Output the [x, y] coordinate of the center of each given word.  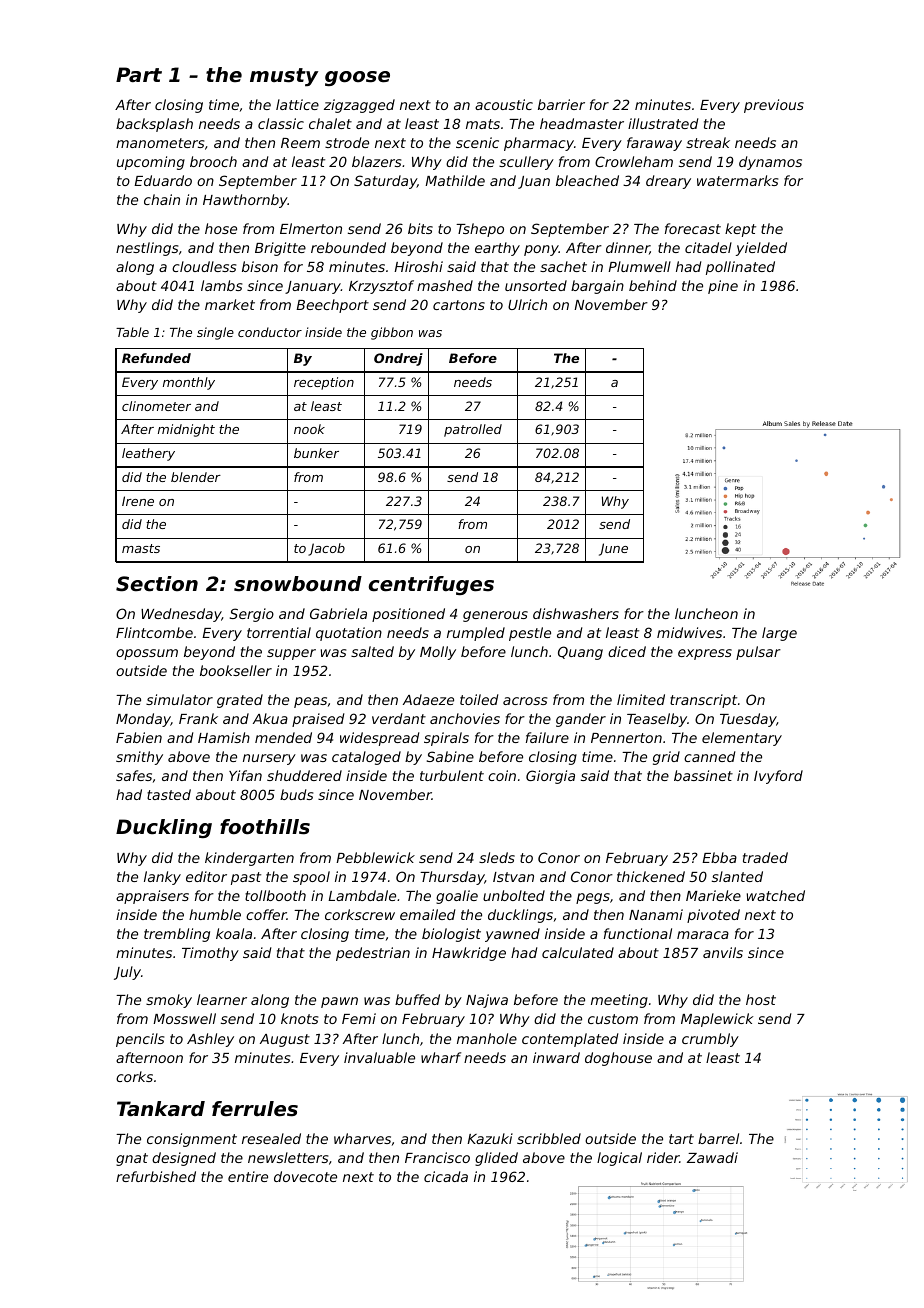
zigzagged [359, 106]
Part [139, 74]
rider [663, 1157]
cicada [446, 1176]
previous [774, 106]
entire [248, 1176]
